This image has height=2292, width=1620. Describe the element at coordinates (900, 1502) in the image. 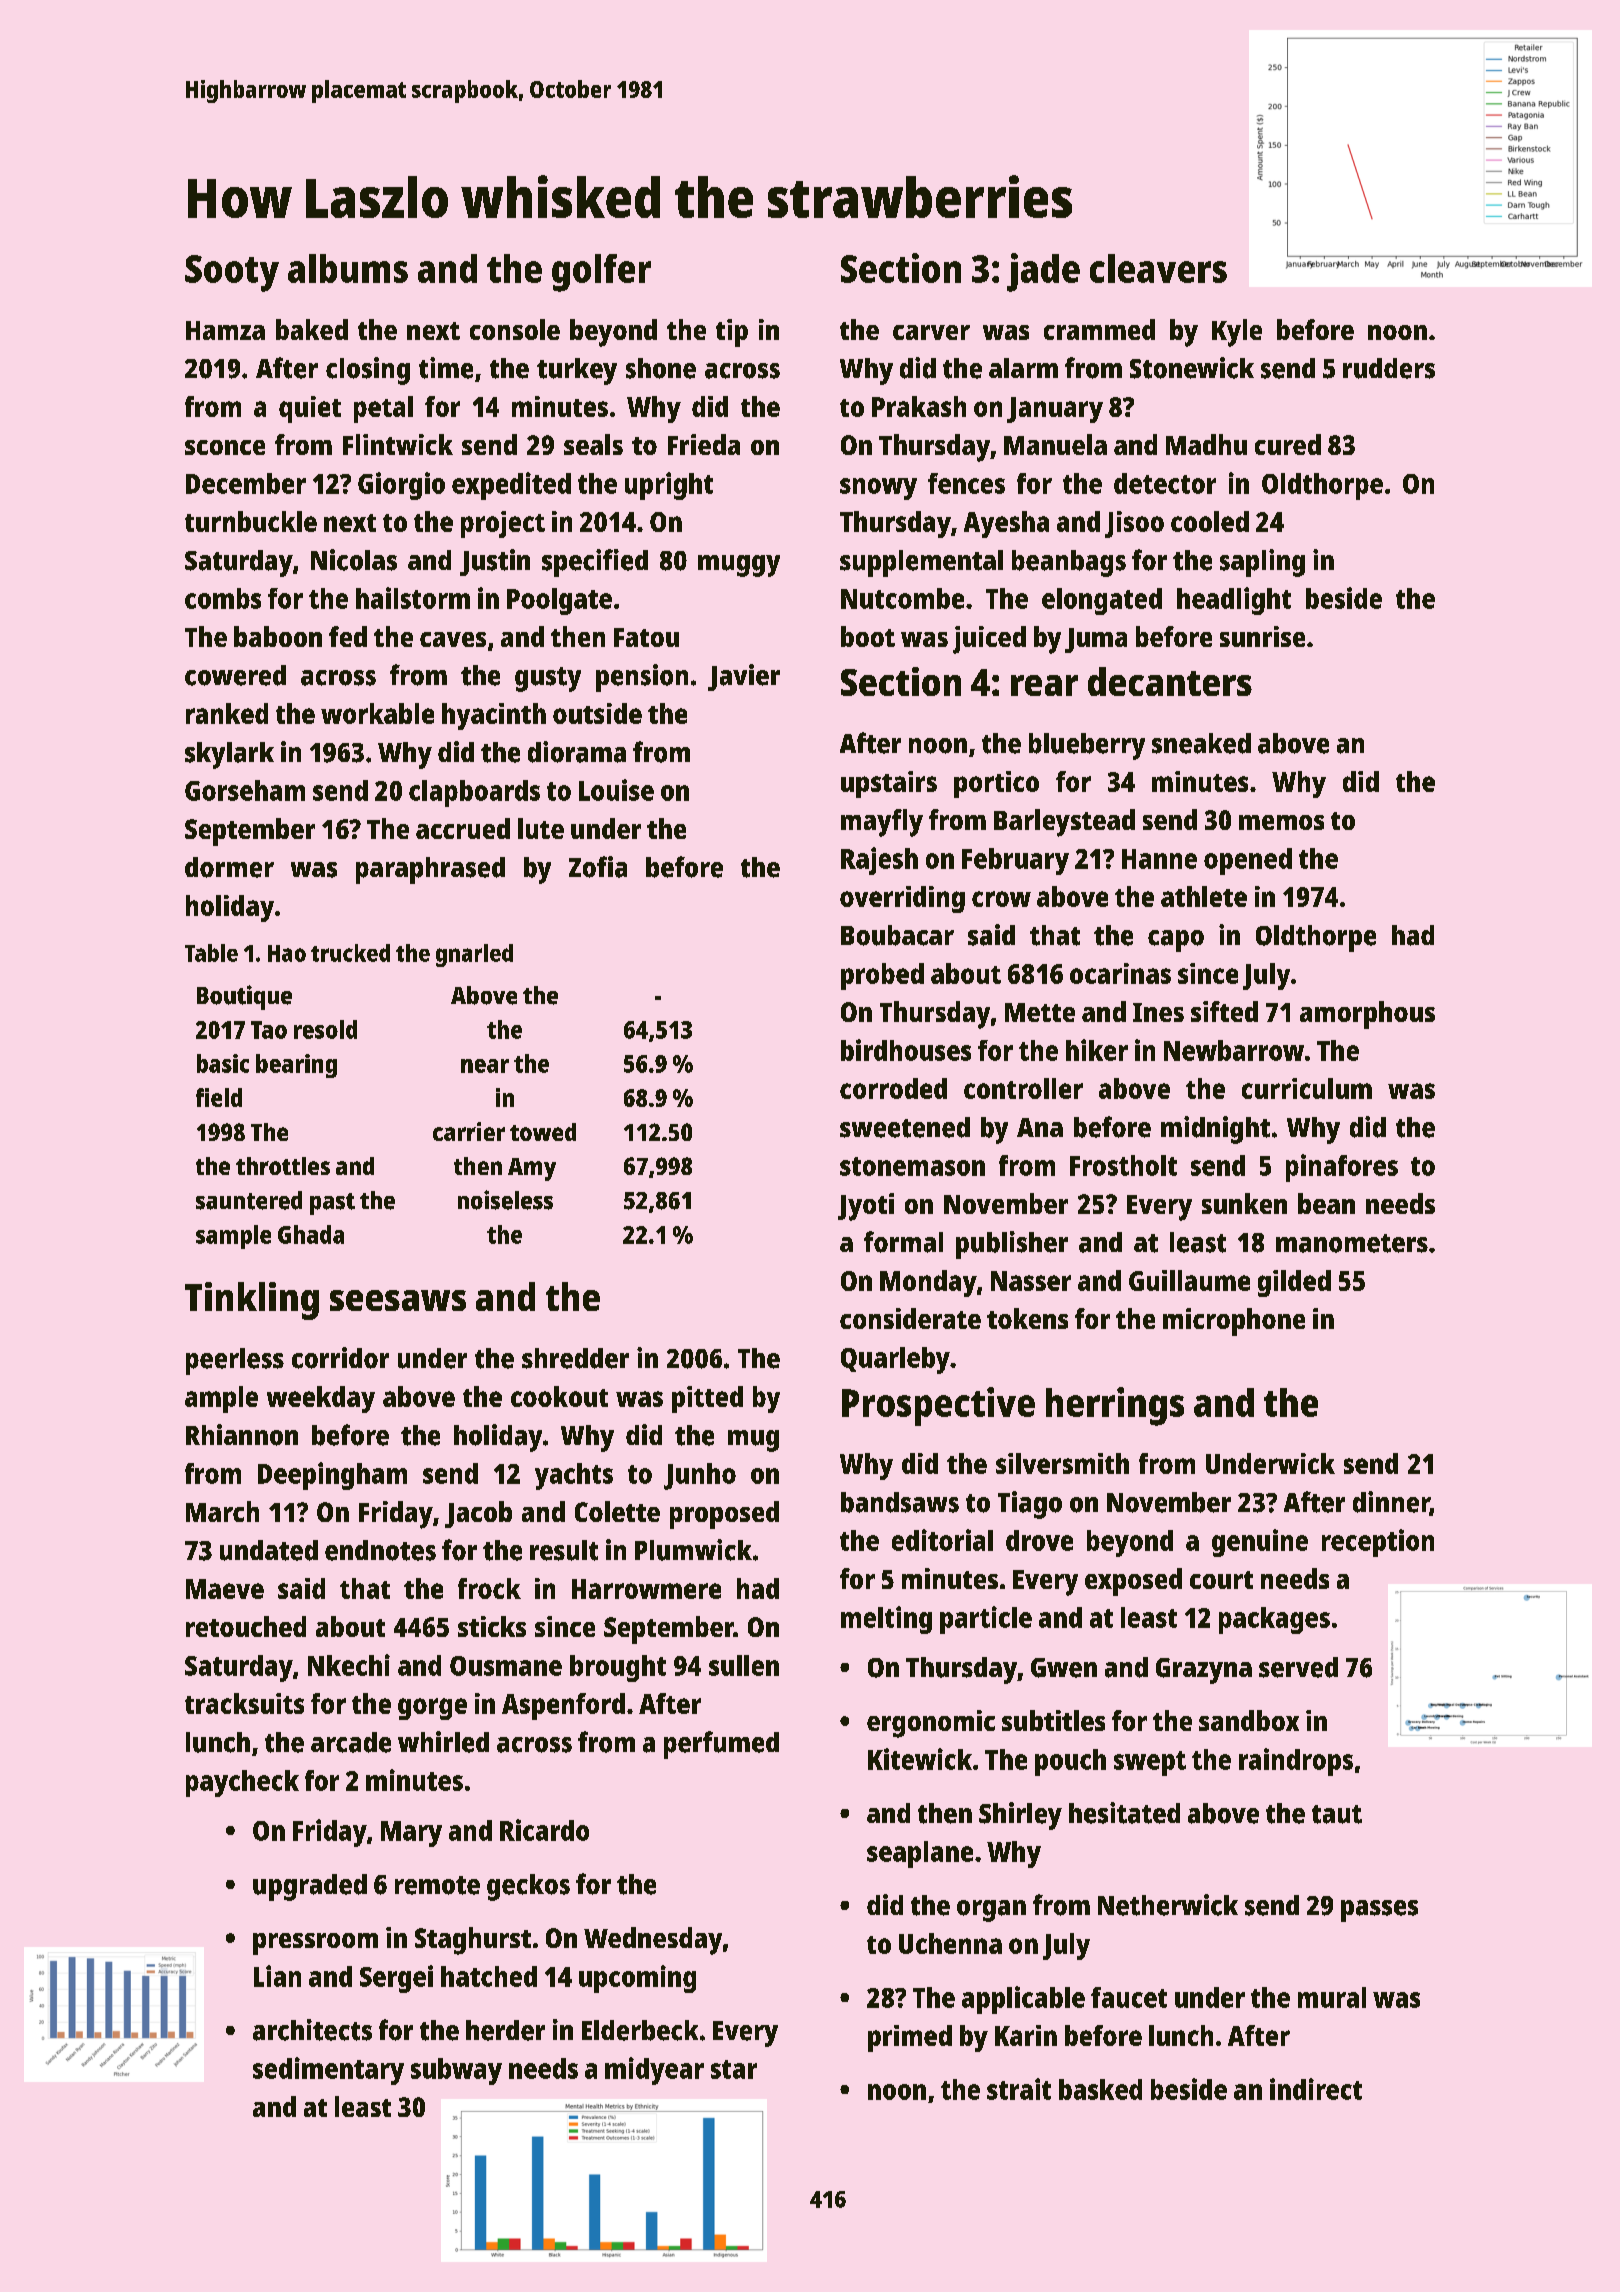

I see `bandsaws` at that location.
